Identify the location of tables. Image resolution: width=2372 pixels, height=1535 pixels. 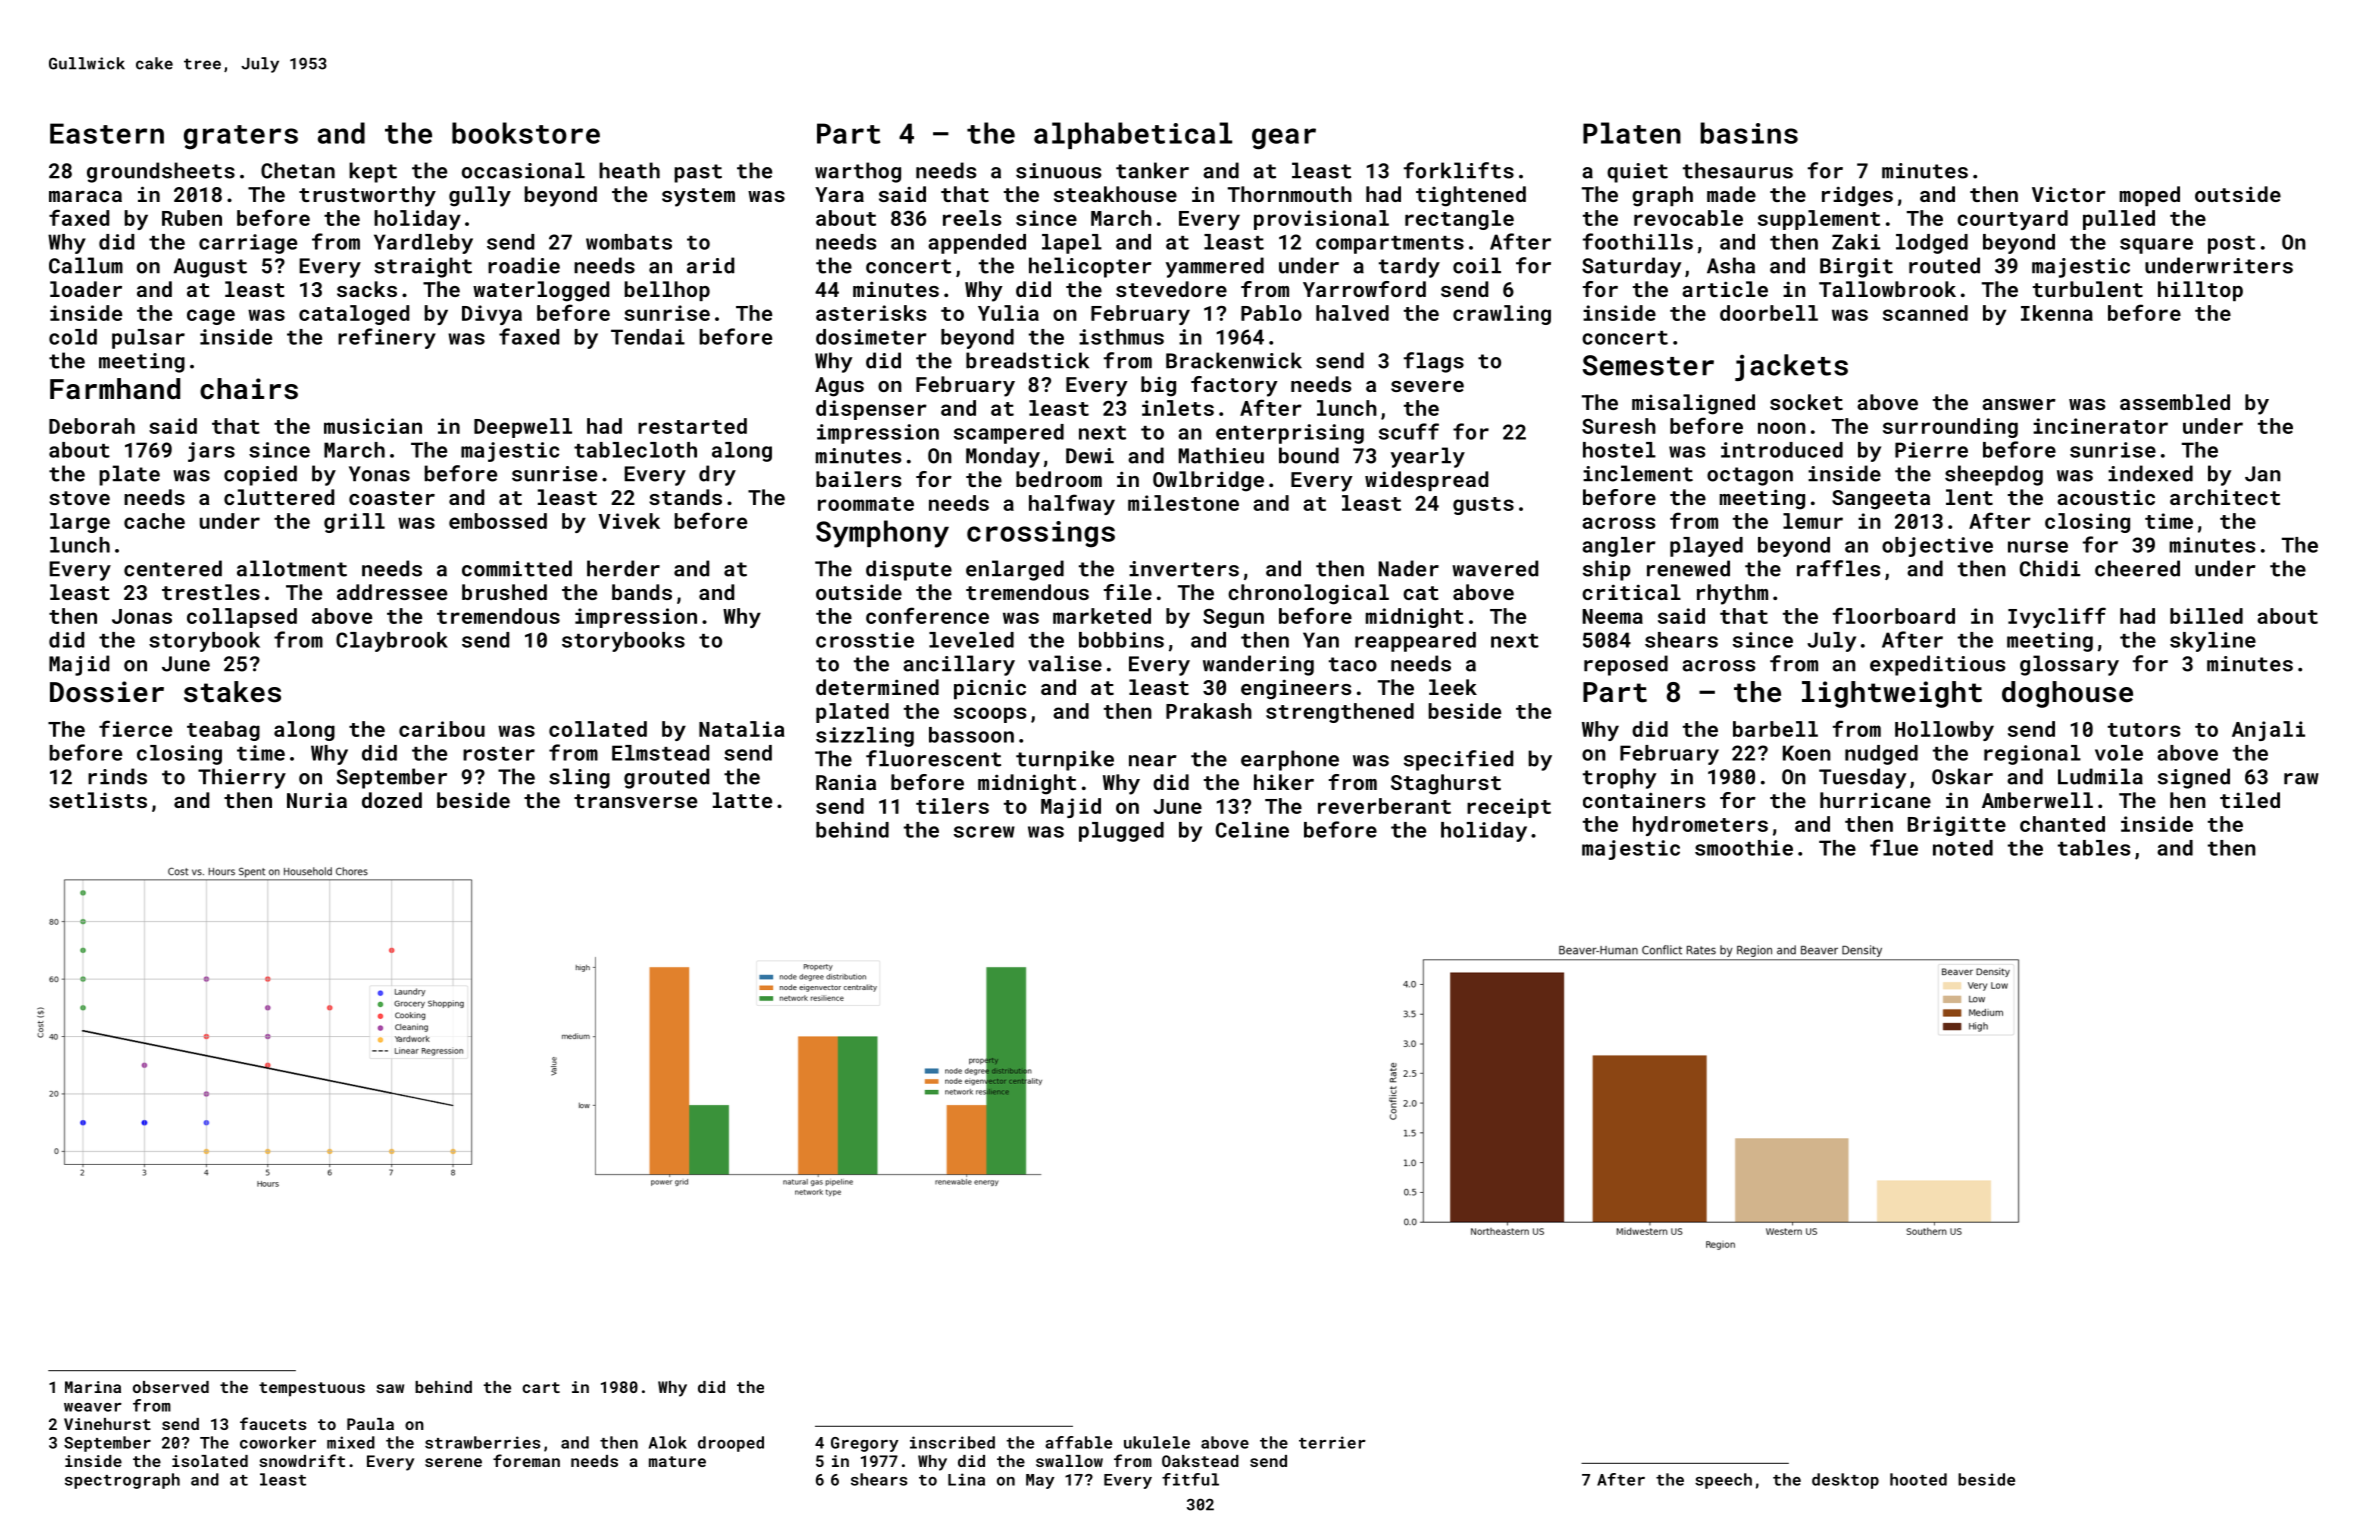
(2094, 848).
